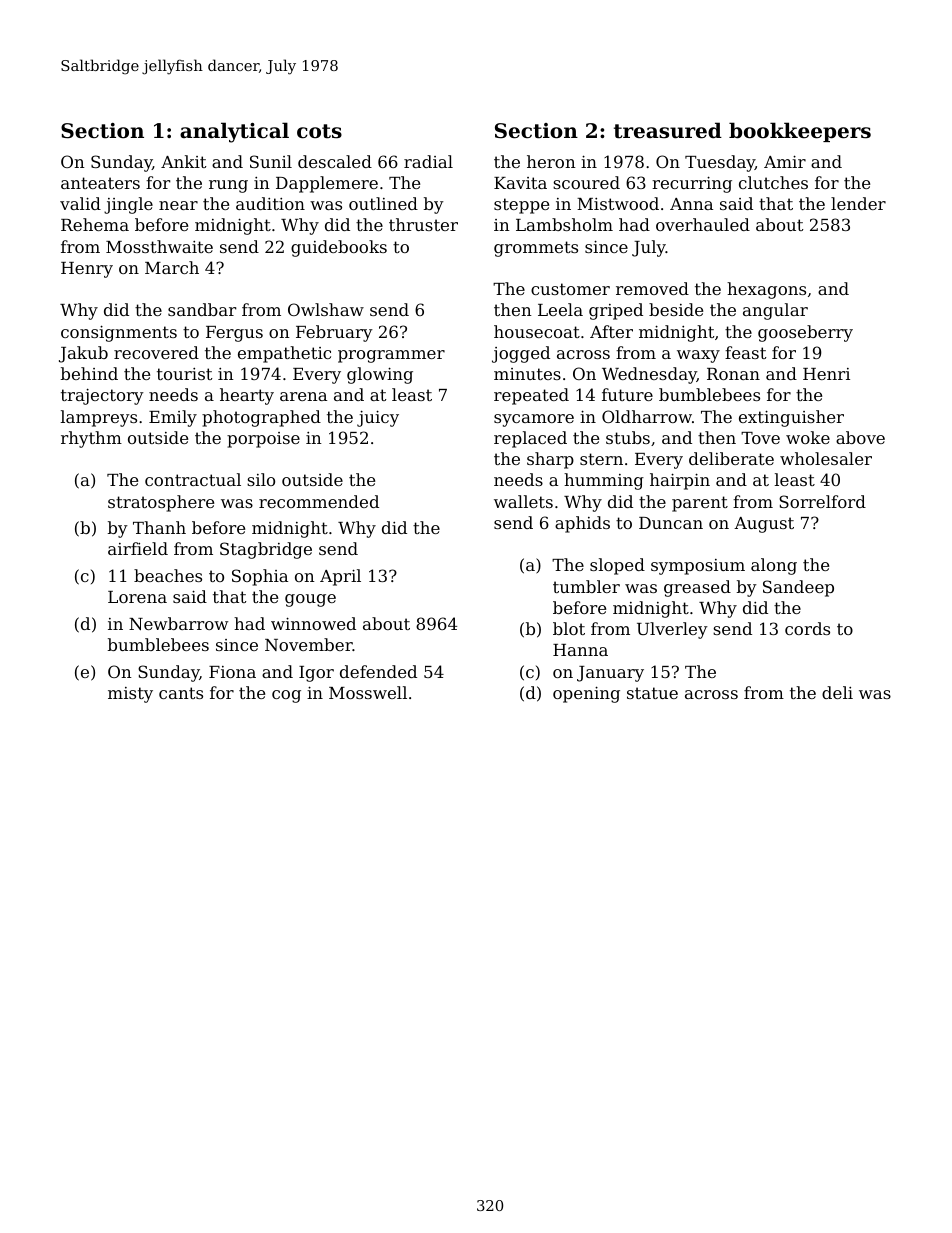 The height and width of the screenshot is (1233, 952). Describe the element at coordinates (652, 693) in the screenshot. I see `statue` at that location.
